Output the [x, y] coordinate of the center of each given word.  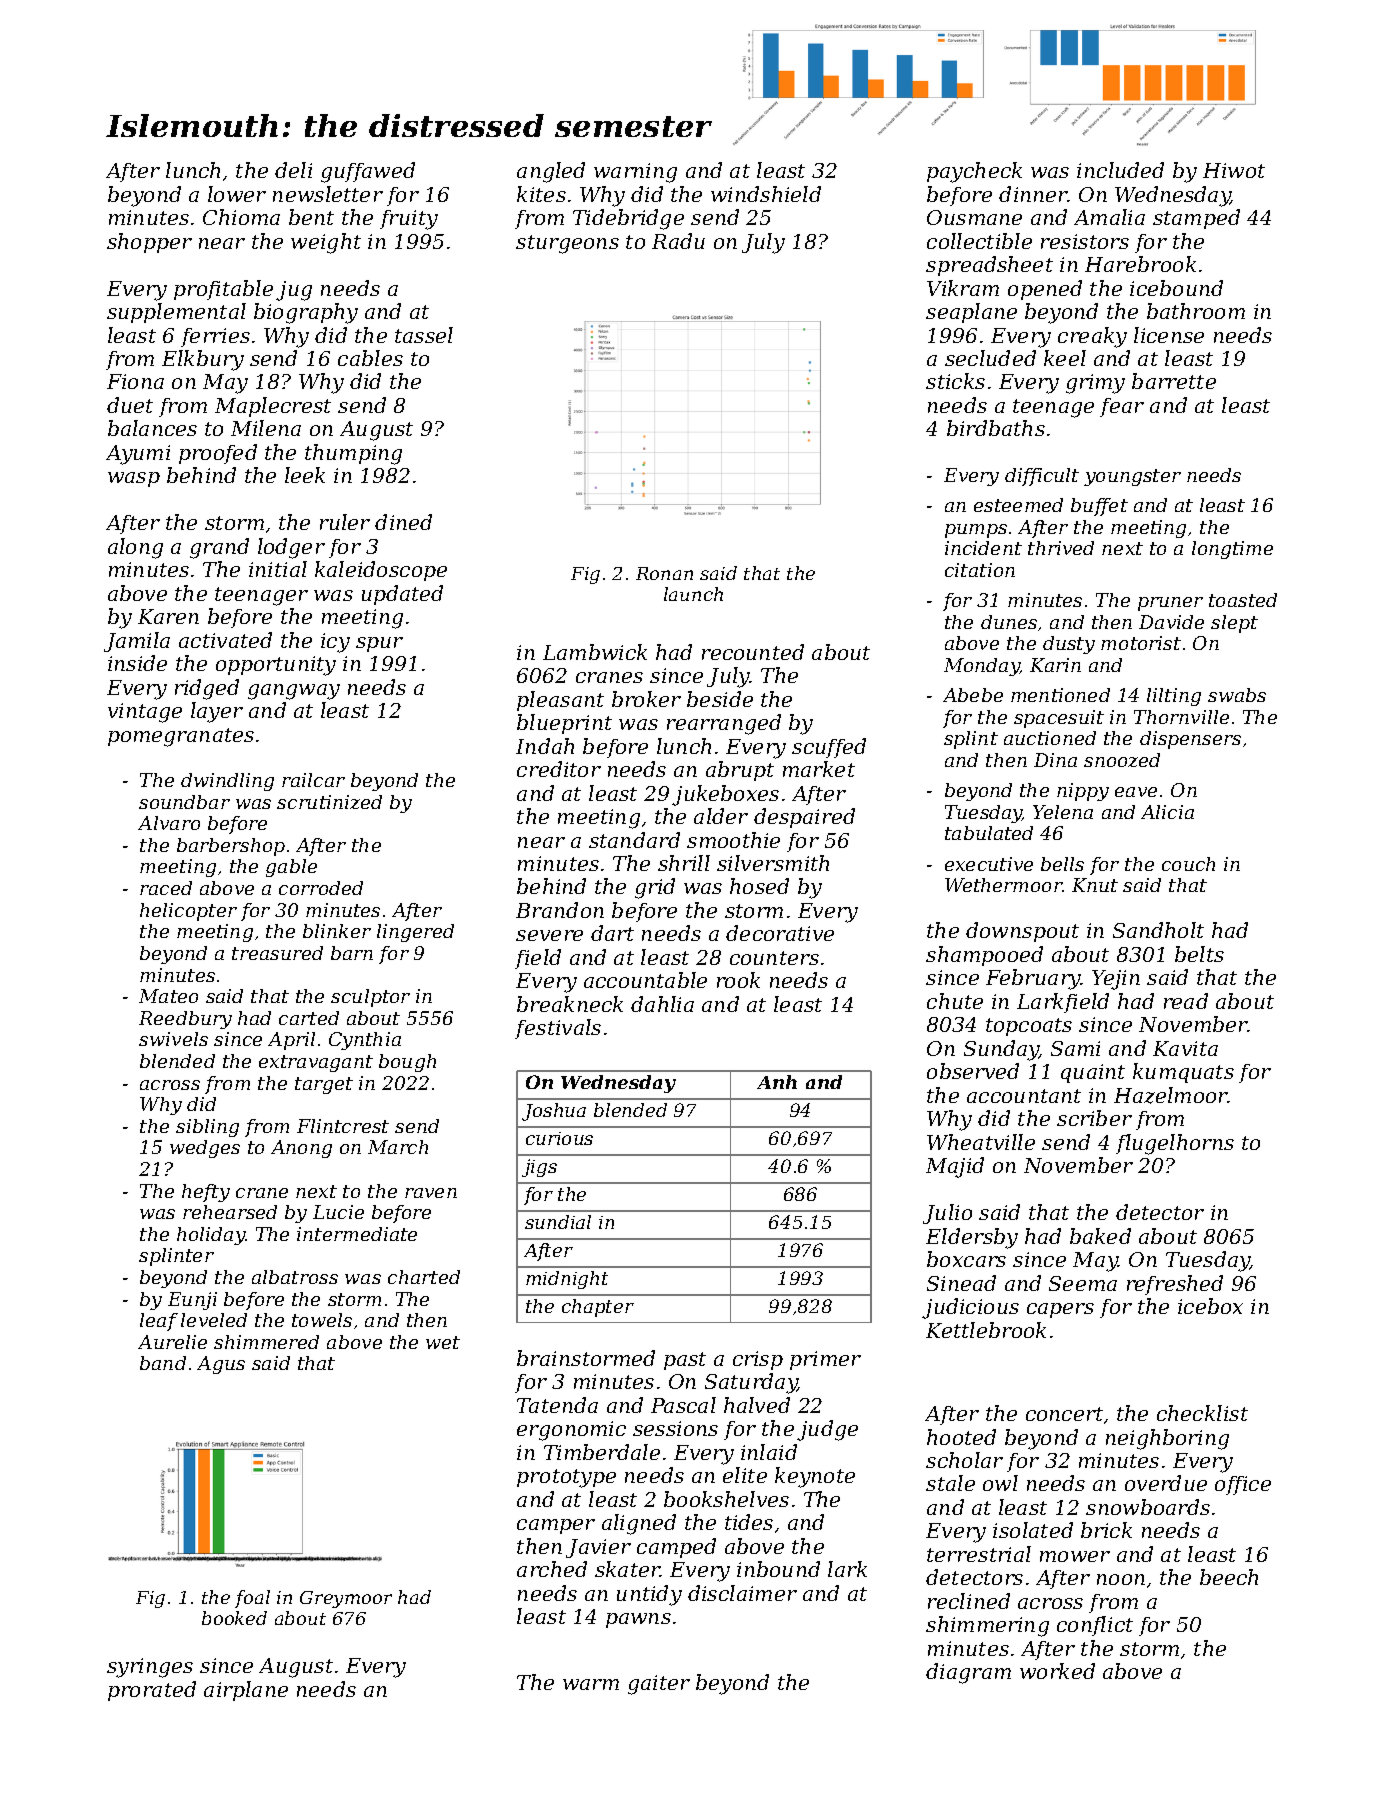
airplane [246, 1691]
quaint [1093, 1073]
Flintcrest [343, 1126]
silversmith [773, 863]
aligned [639, 1524]
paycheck [974, 172]
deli [293, 170]
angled [551, 172]
